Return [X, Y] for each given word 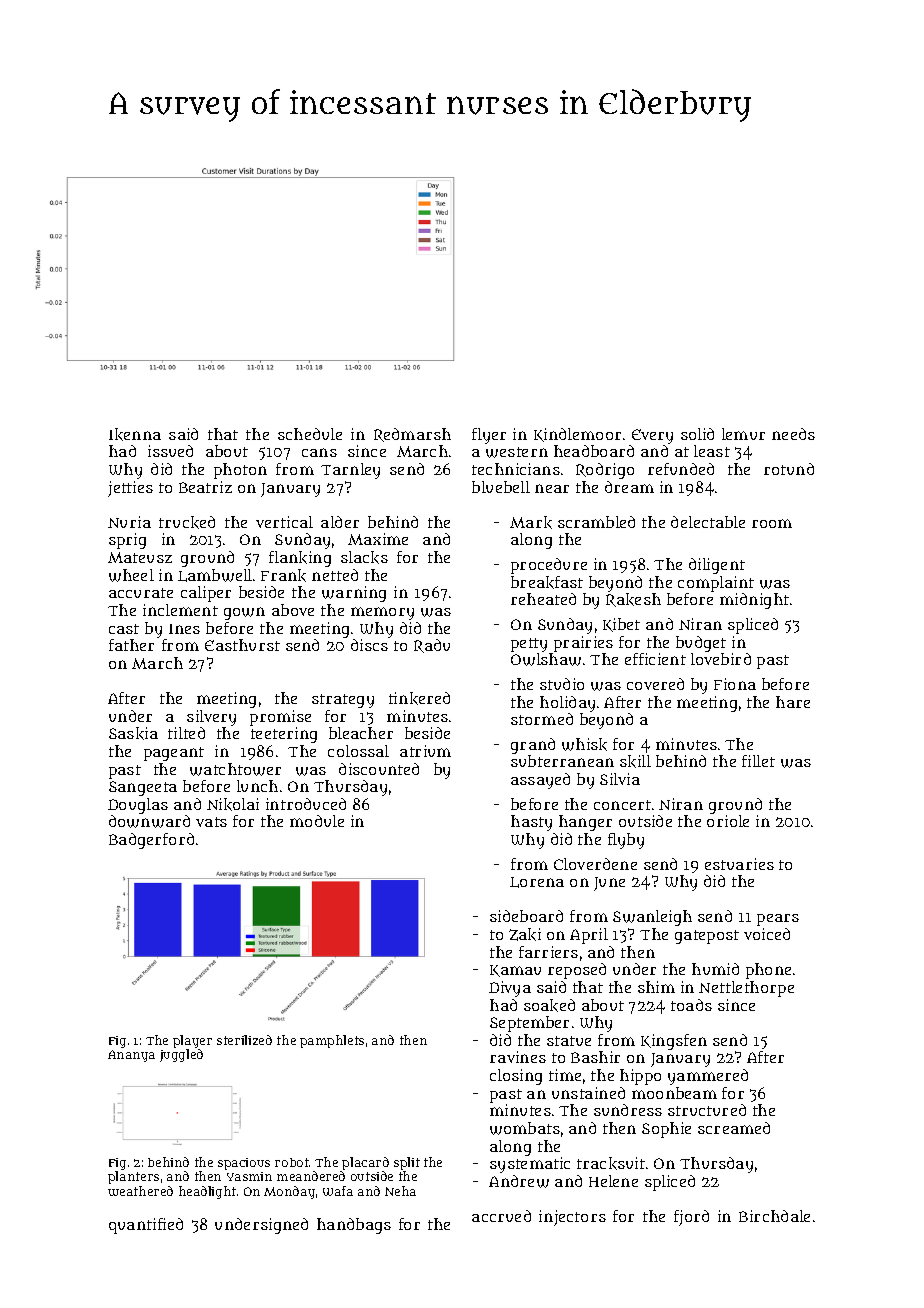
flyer [489, 436]
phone [768, 971]
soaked [549, 1005]
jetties [130, 489]
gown [244, 613]
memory [382, 613]
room [772, 523]
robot [292, 1162]
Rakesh [633, 600]
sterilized [244, 1040]
